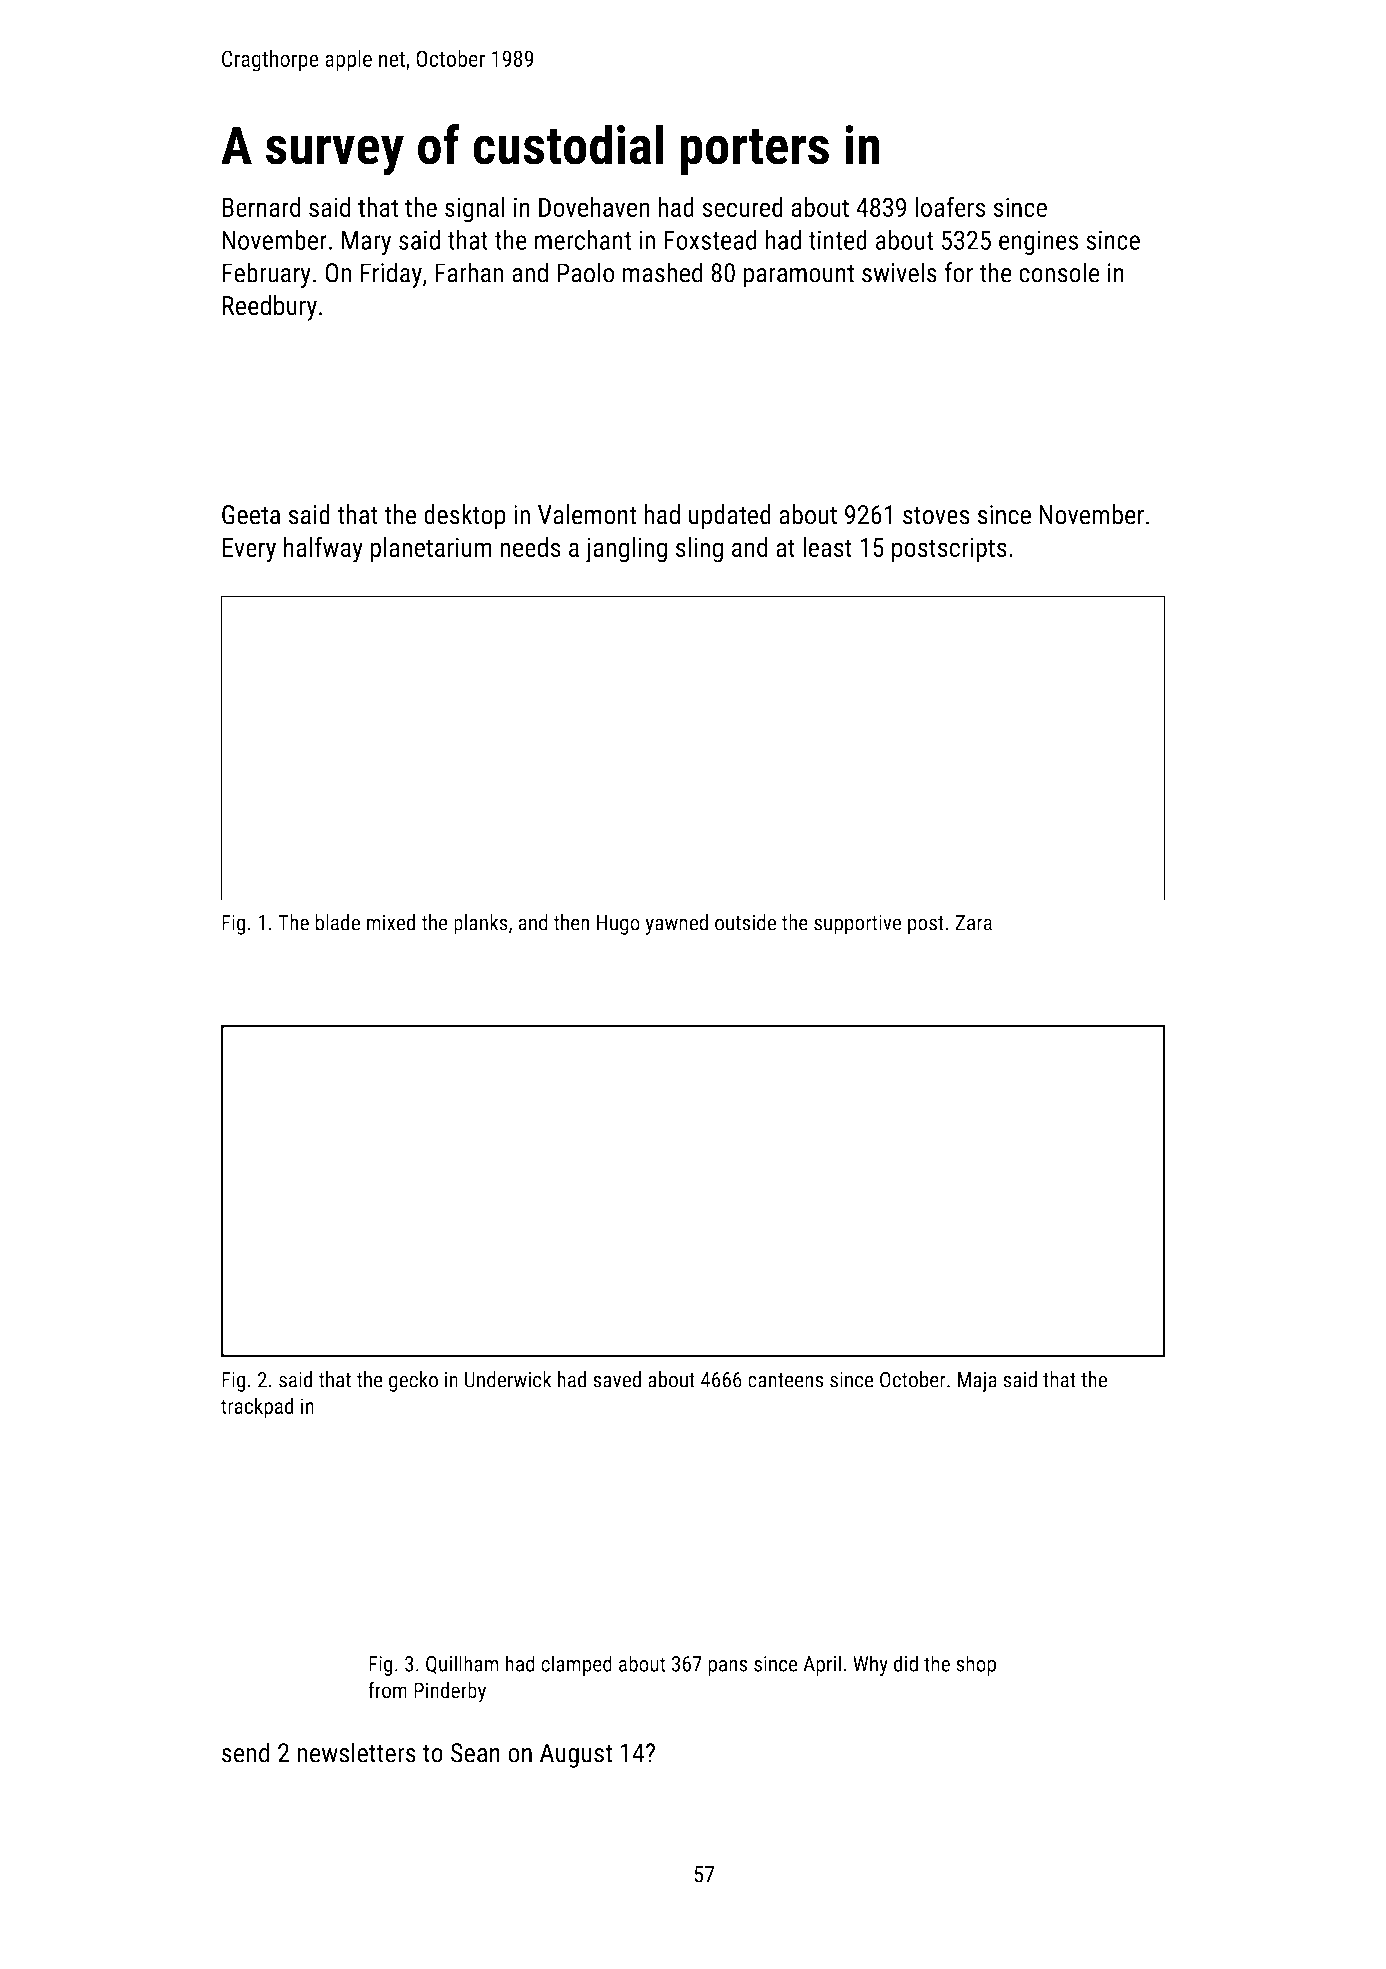 This screenshot has width=1386, height=1969. Describe the element at coordinates (366, 242) in the screenshot. I see `Mary` at that location.
